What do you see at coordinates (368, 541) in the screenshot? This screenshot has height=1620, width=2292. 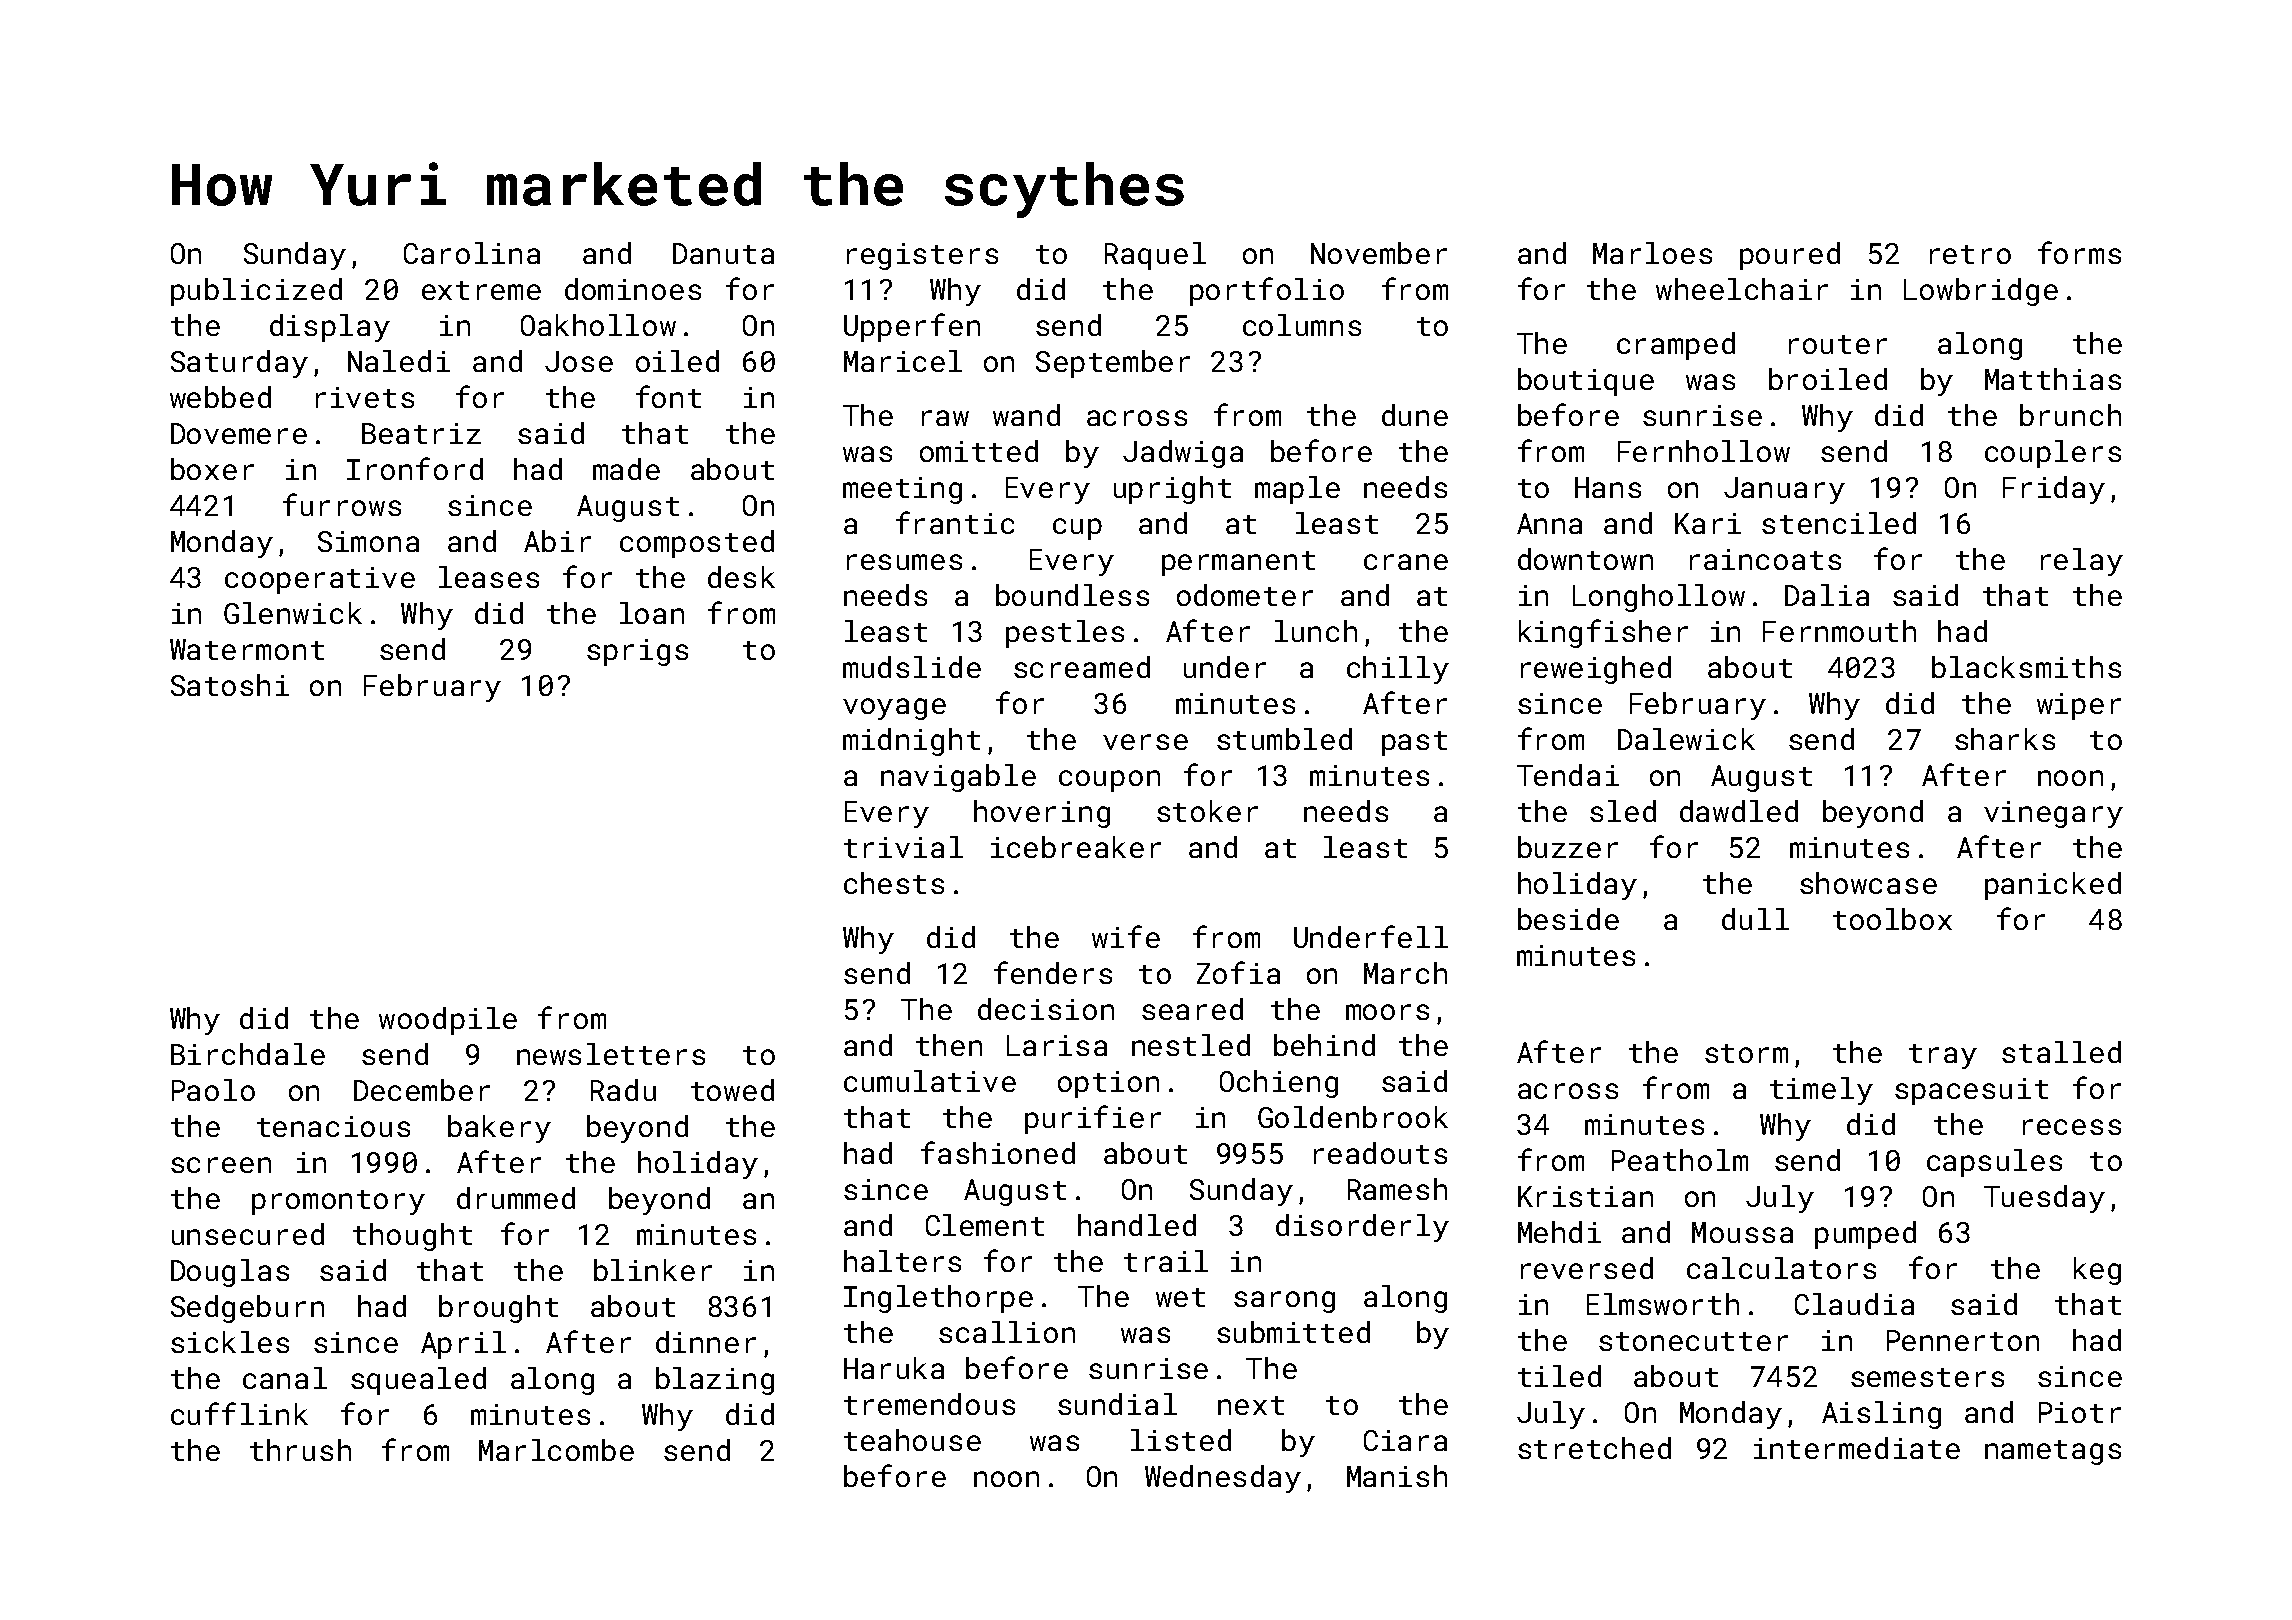 I see `Simona` at bounding box center [368, 541].
